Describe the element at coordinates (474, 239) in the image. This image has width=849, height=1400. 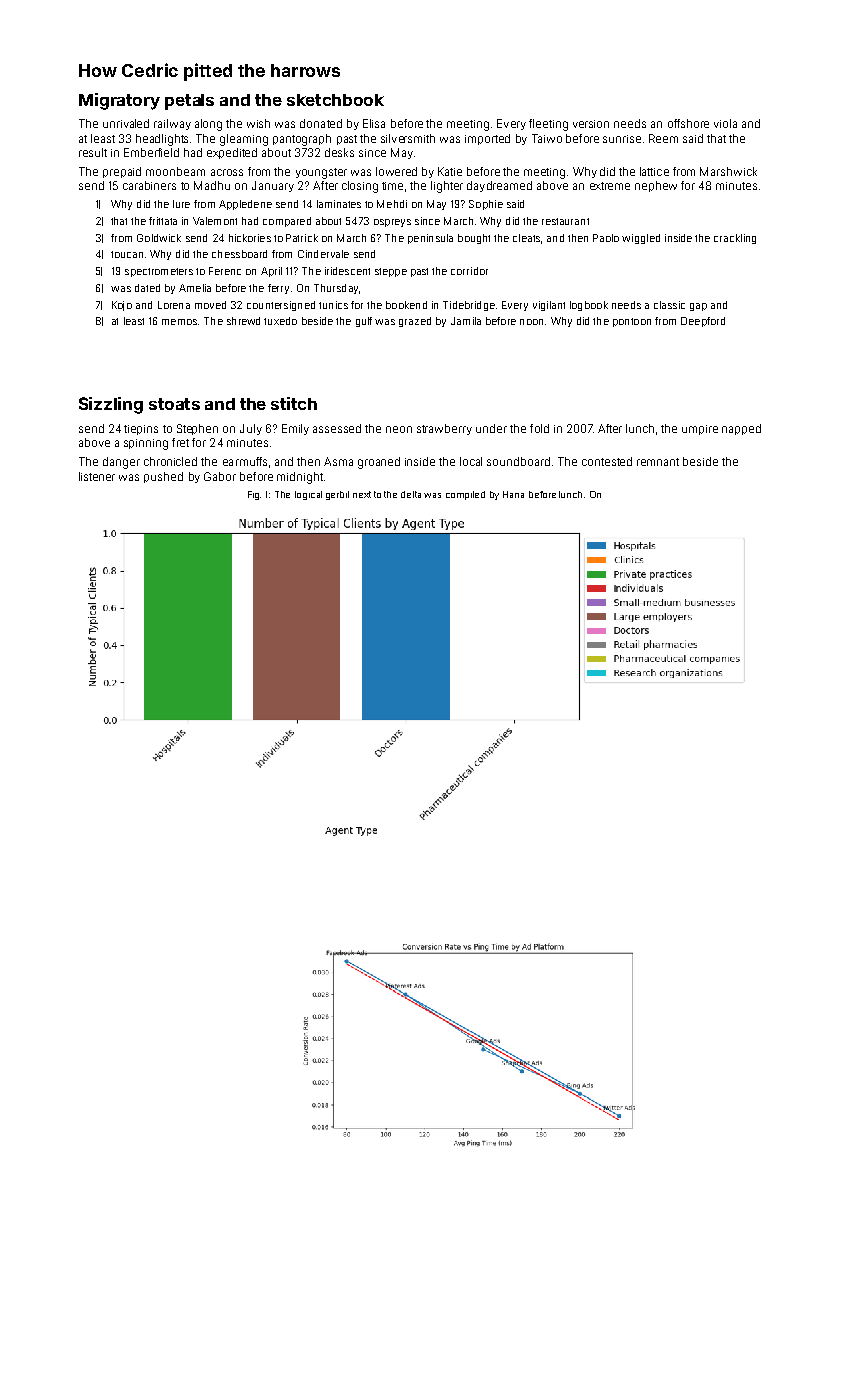
I see `bought` at that location.
